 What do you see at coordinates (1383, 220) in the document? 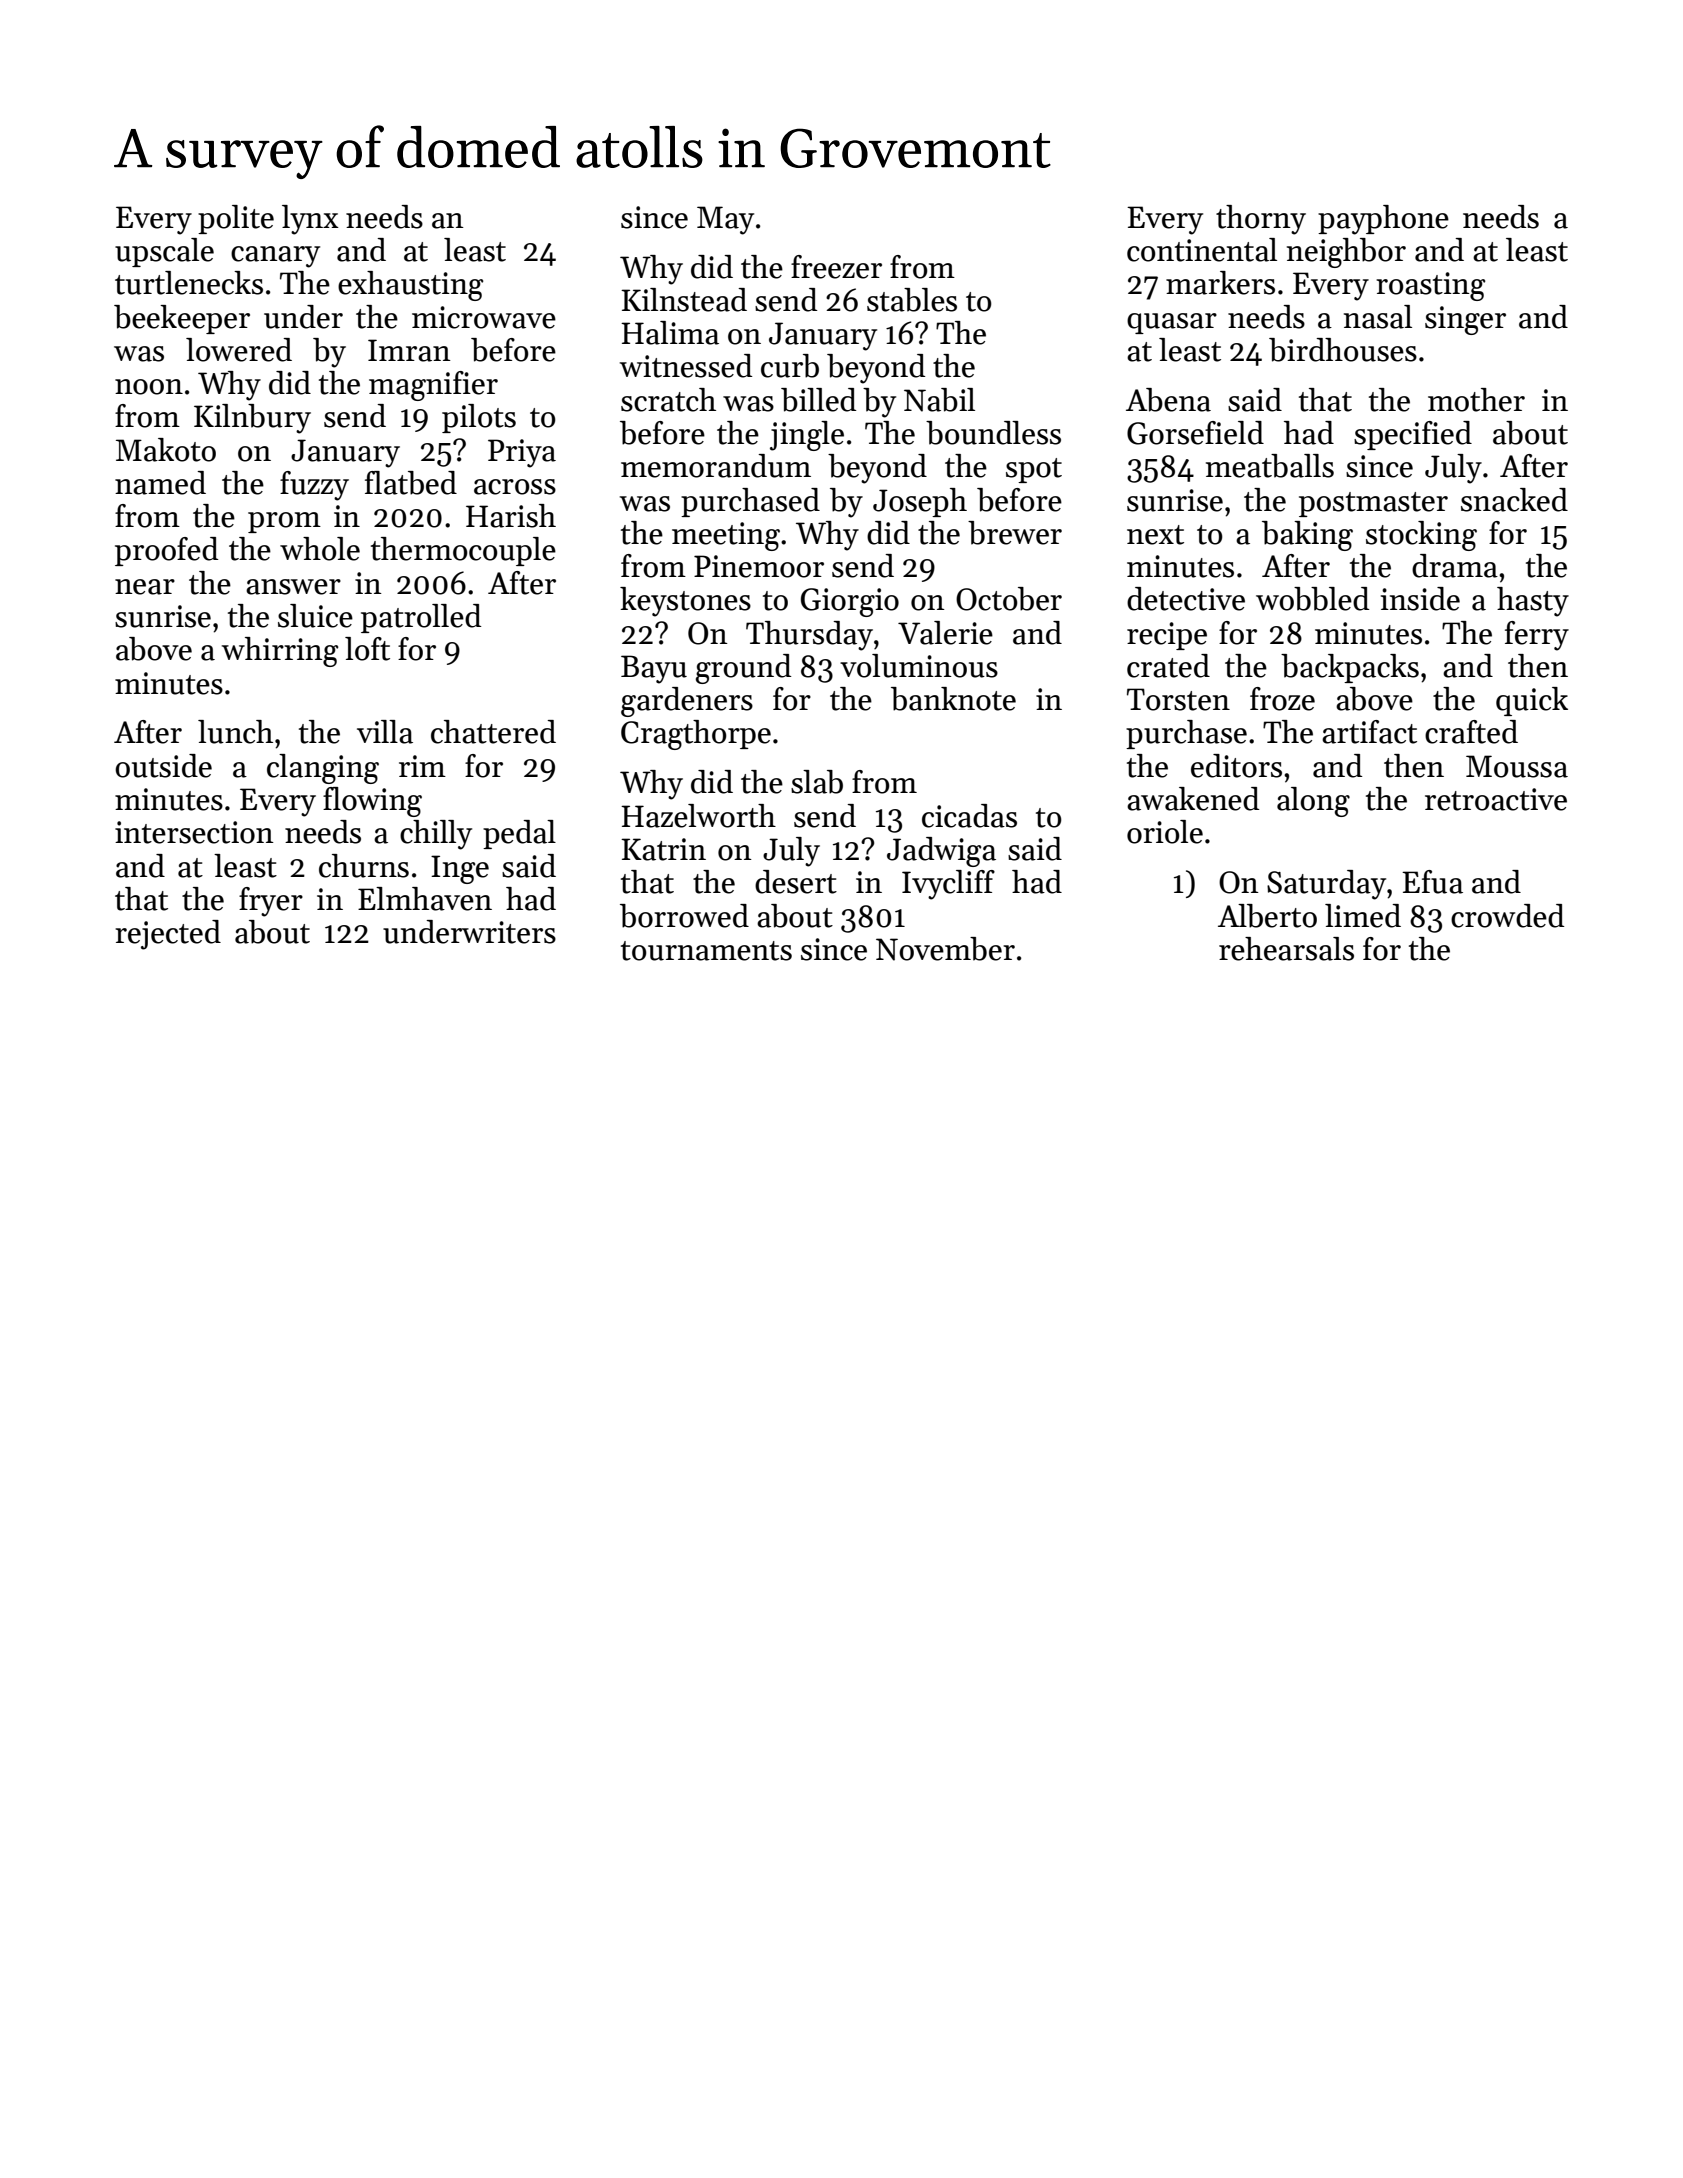
I see `payphone` at bounding box center [1383, 220].
